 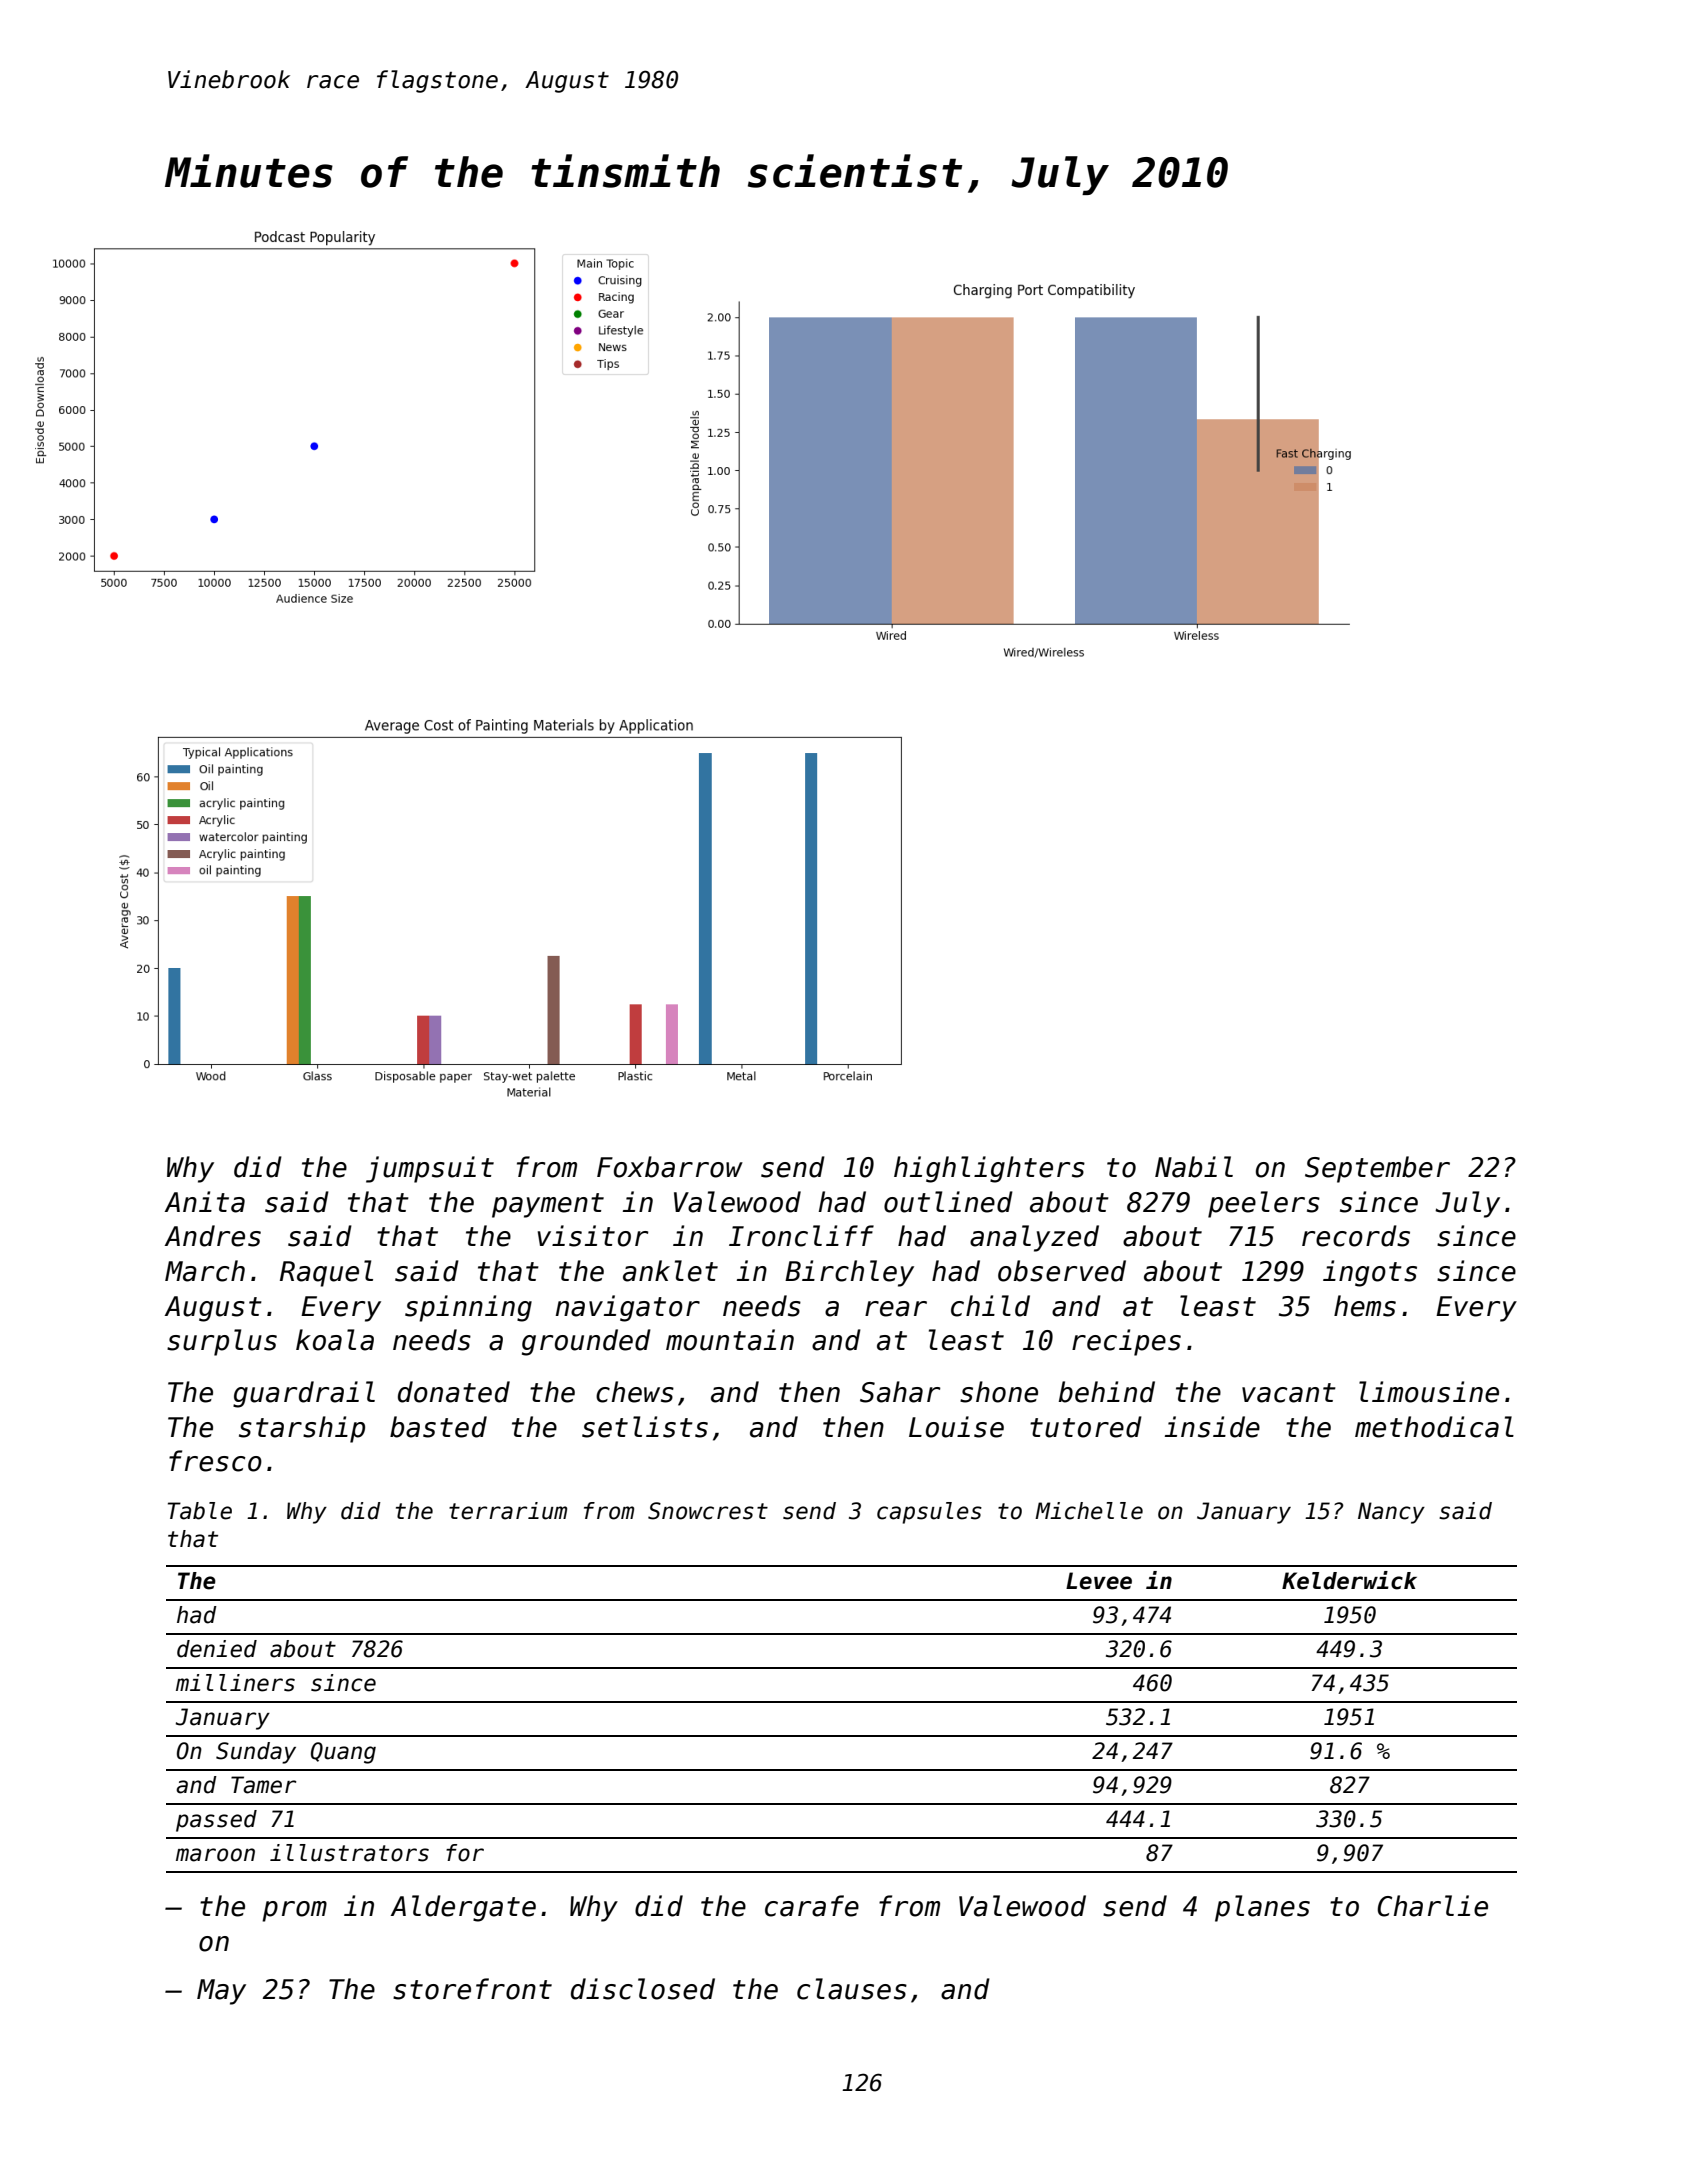 What do you see at coordinates (213, 1236) in the screenshot?
I see `Andres` at bounding box center [213, 1236].
